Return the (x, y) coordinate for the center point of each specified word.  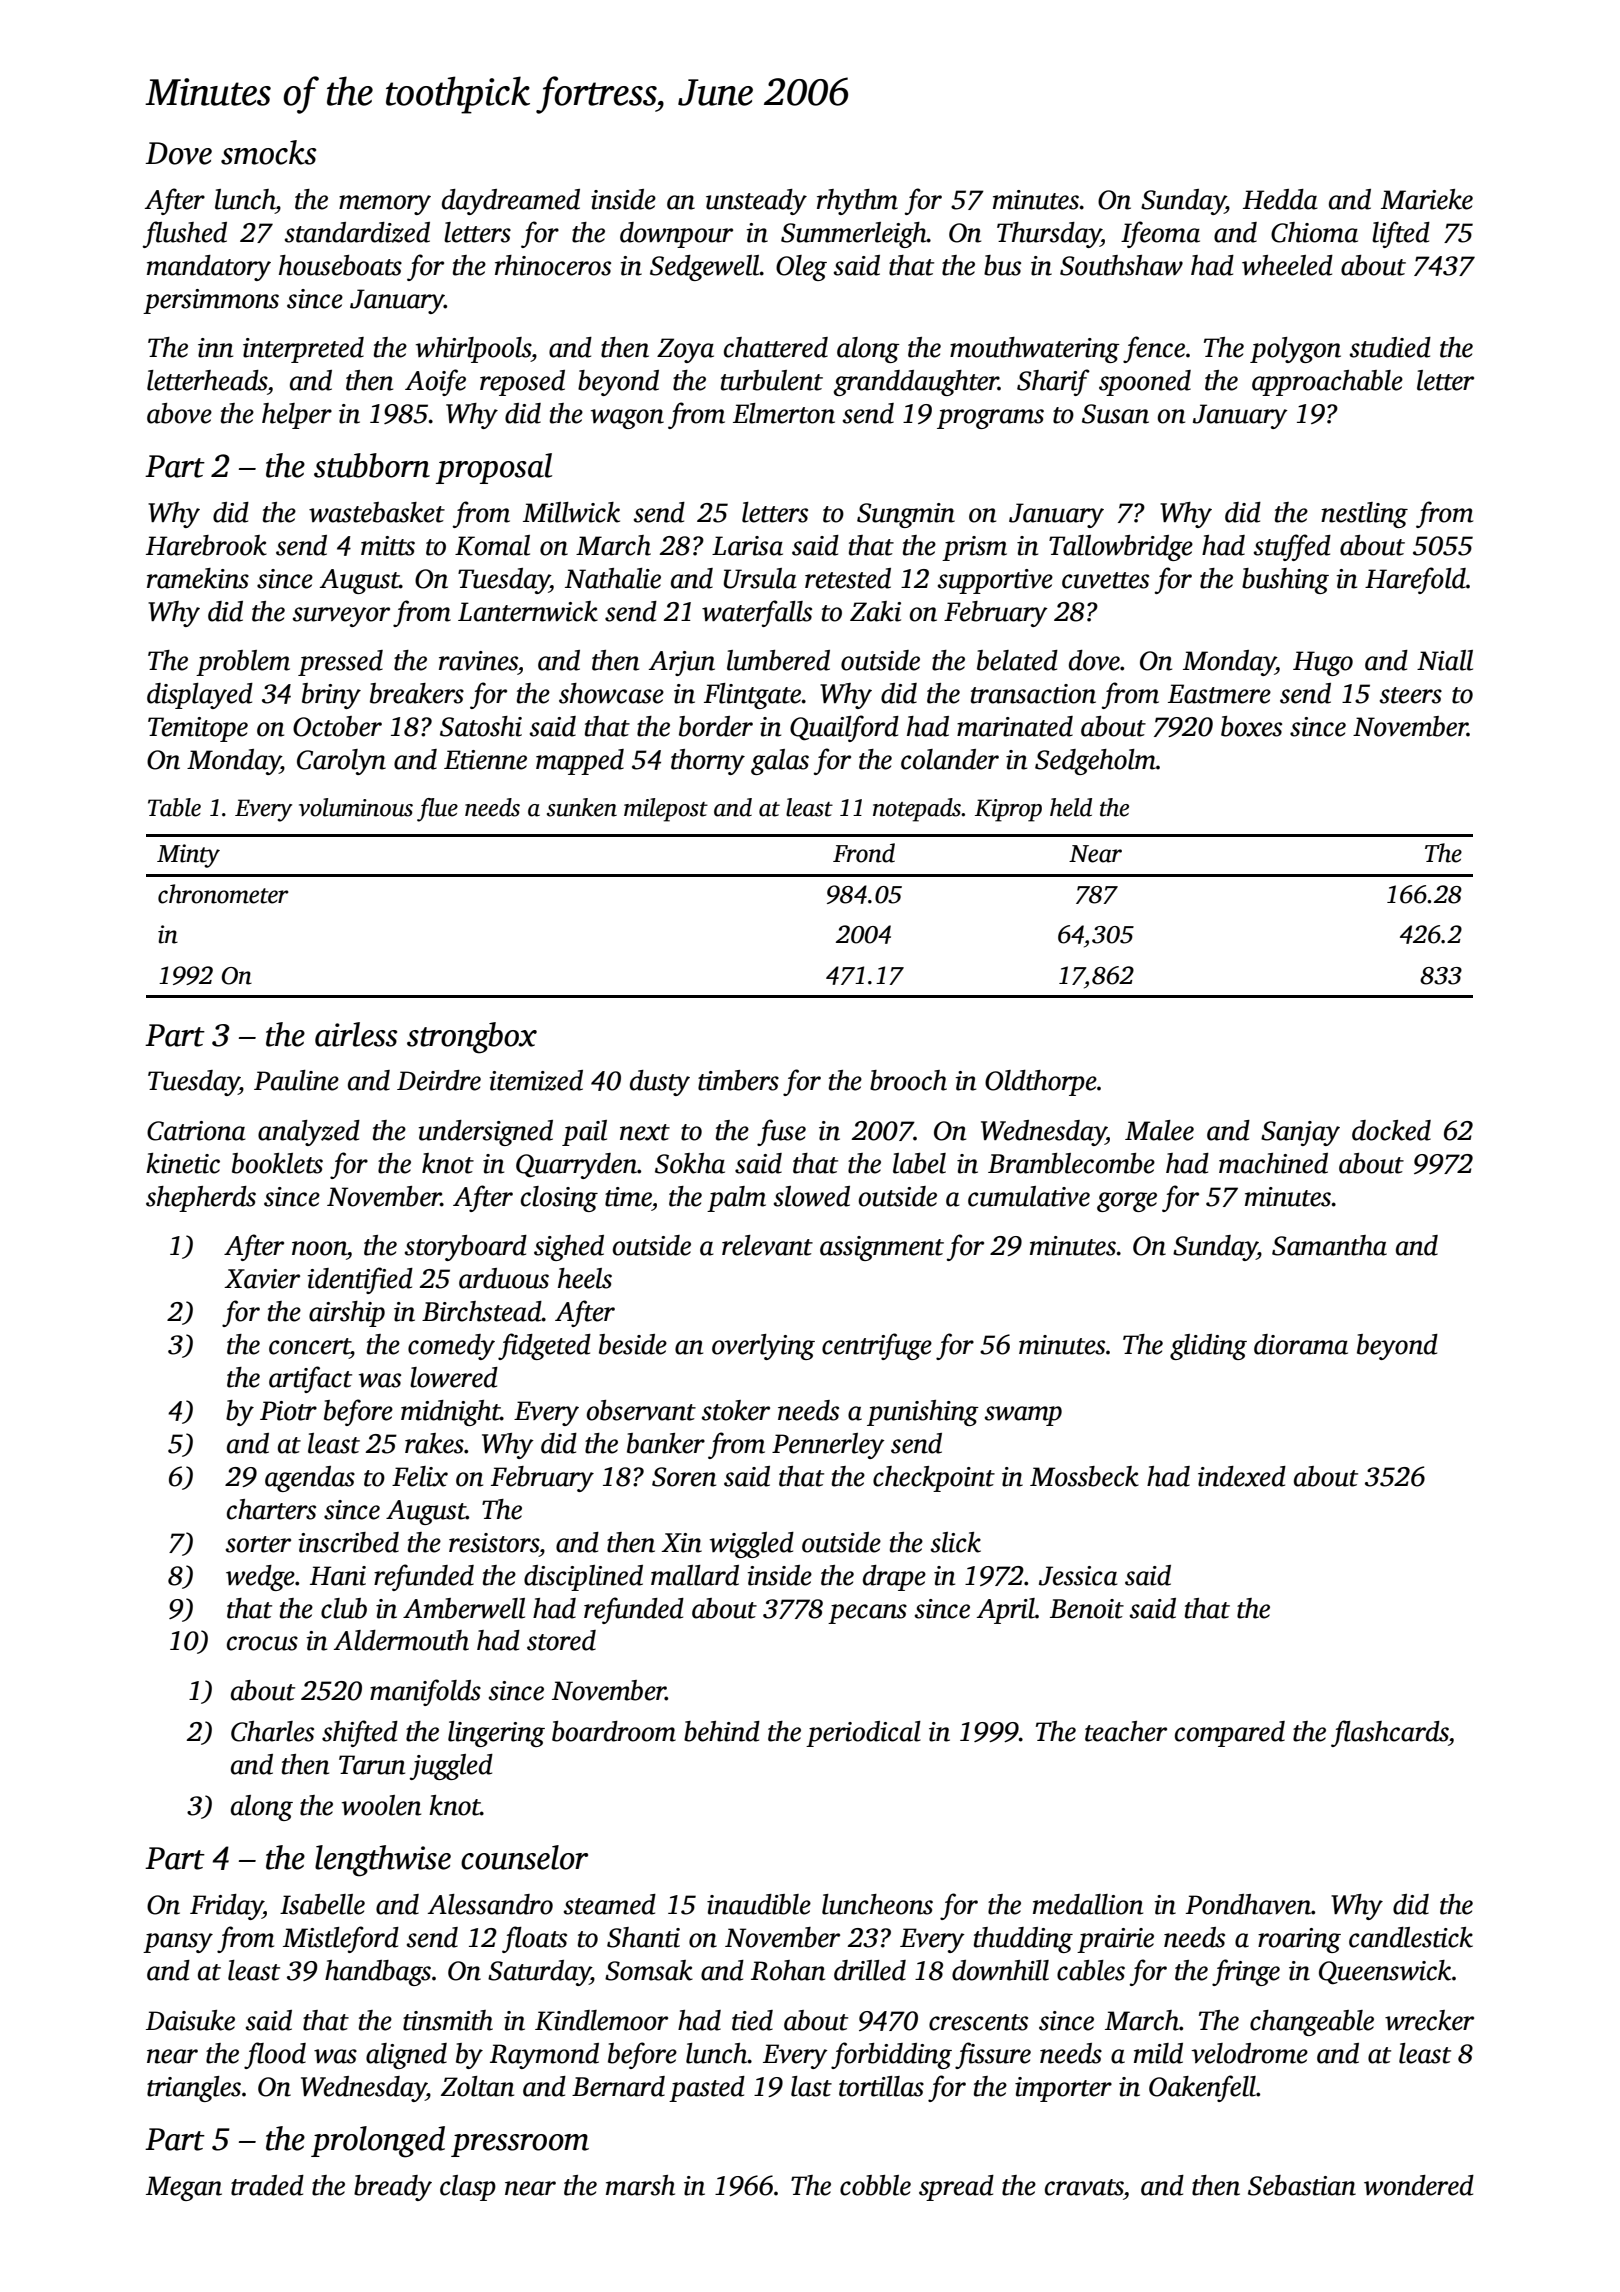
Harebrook (206, 545)
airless (356, 1034)
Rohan (788, 1970)
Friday (226, 1907)
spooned (1145, 383)
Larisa (747, 546)
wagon (627, 419)
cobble (875, 2185)
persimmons (211, 301)
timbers (738, 1080)
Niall (1445, 660)
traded (267, 2185)
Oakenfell (1202, 2088)
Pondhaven (1248, 1904)
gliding (1208, 1347)
